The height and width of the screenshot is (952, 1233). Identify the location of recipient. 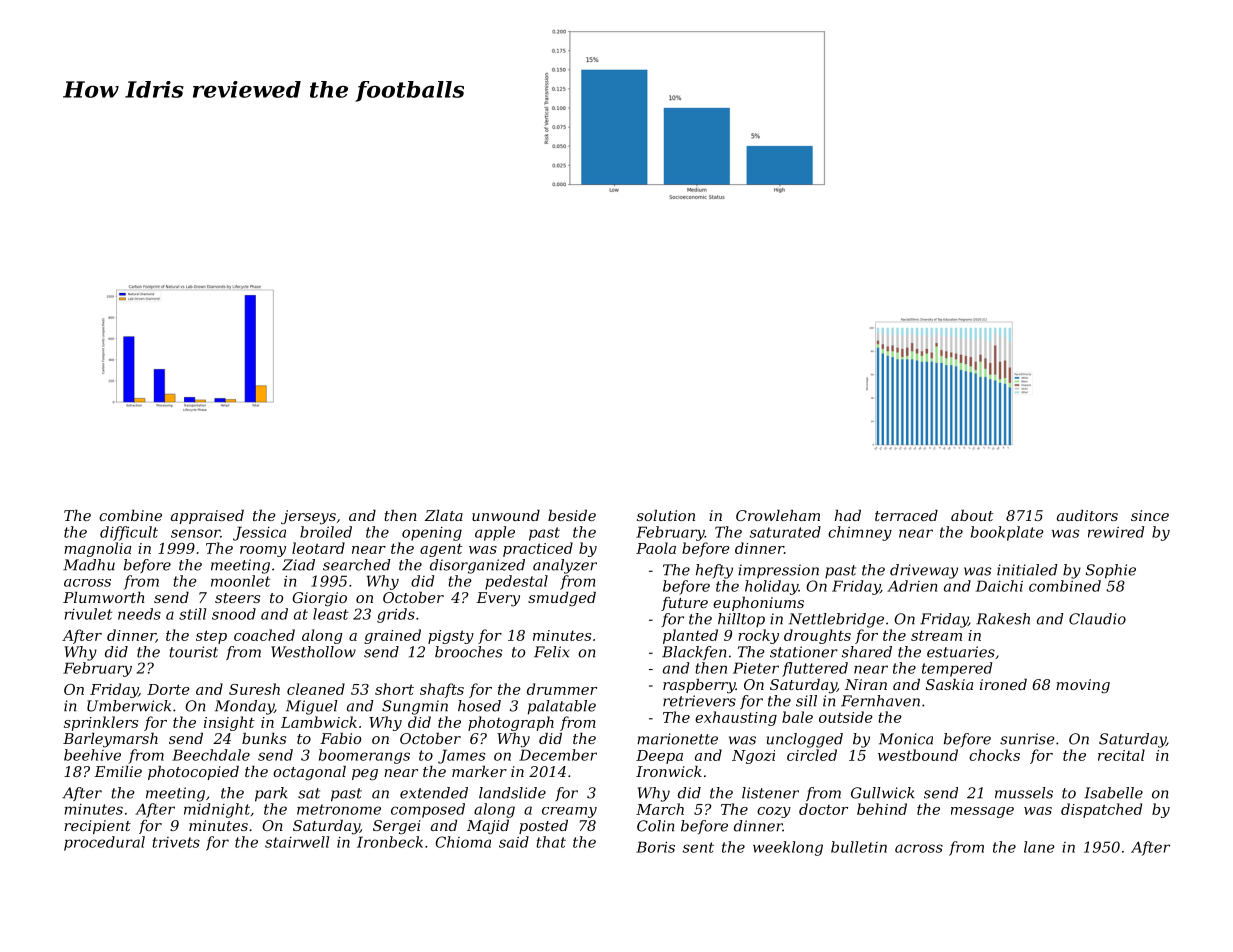
(97, 827).
